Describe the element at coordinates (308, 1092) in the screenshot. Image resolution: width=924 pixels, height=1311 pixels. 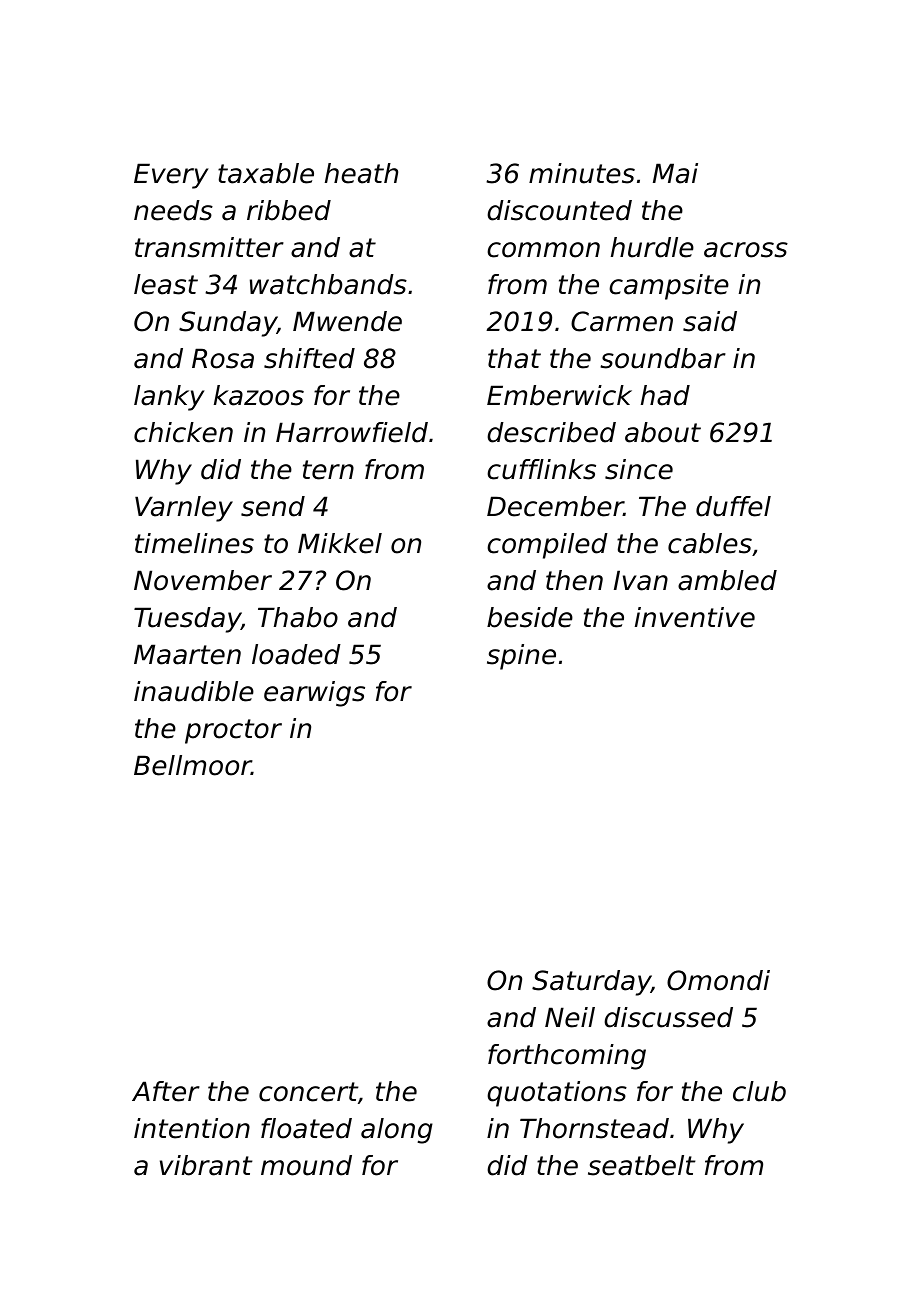
I see `concert` at that location.
